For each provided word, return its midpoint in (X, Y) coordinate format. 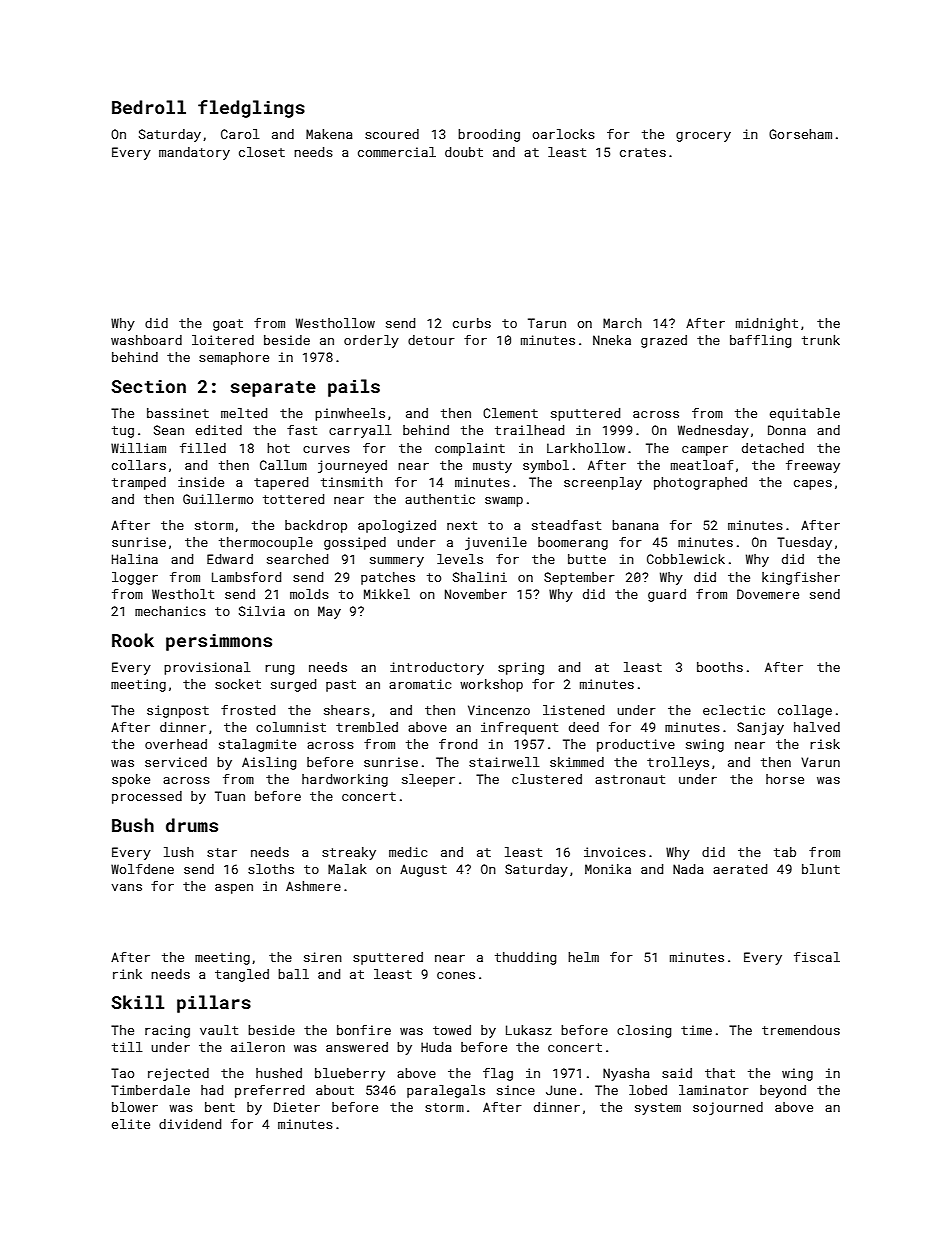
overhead (176, 744)
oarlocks (563, 134)
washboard (146, 340)
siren (323, 957)
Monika (608, 869)
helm (583, 957)
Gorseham (800, 134)
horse (785, 779)
